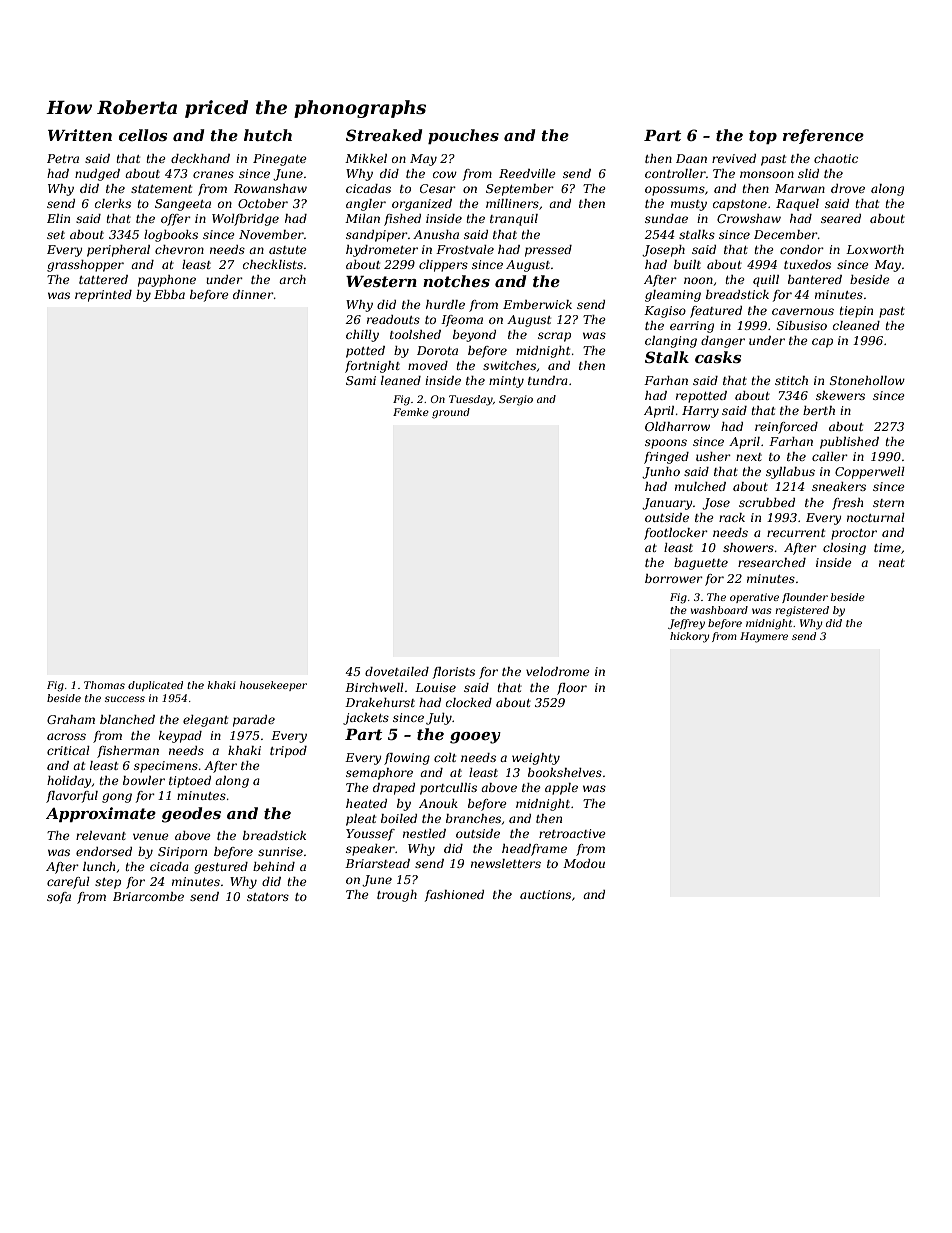  I want to click on organized, so click(422, 205).
